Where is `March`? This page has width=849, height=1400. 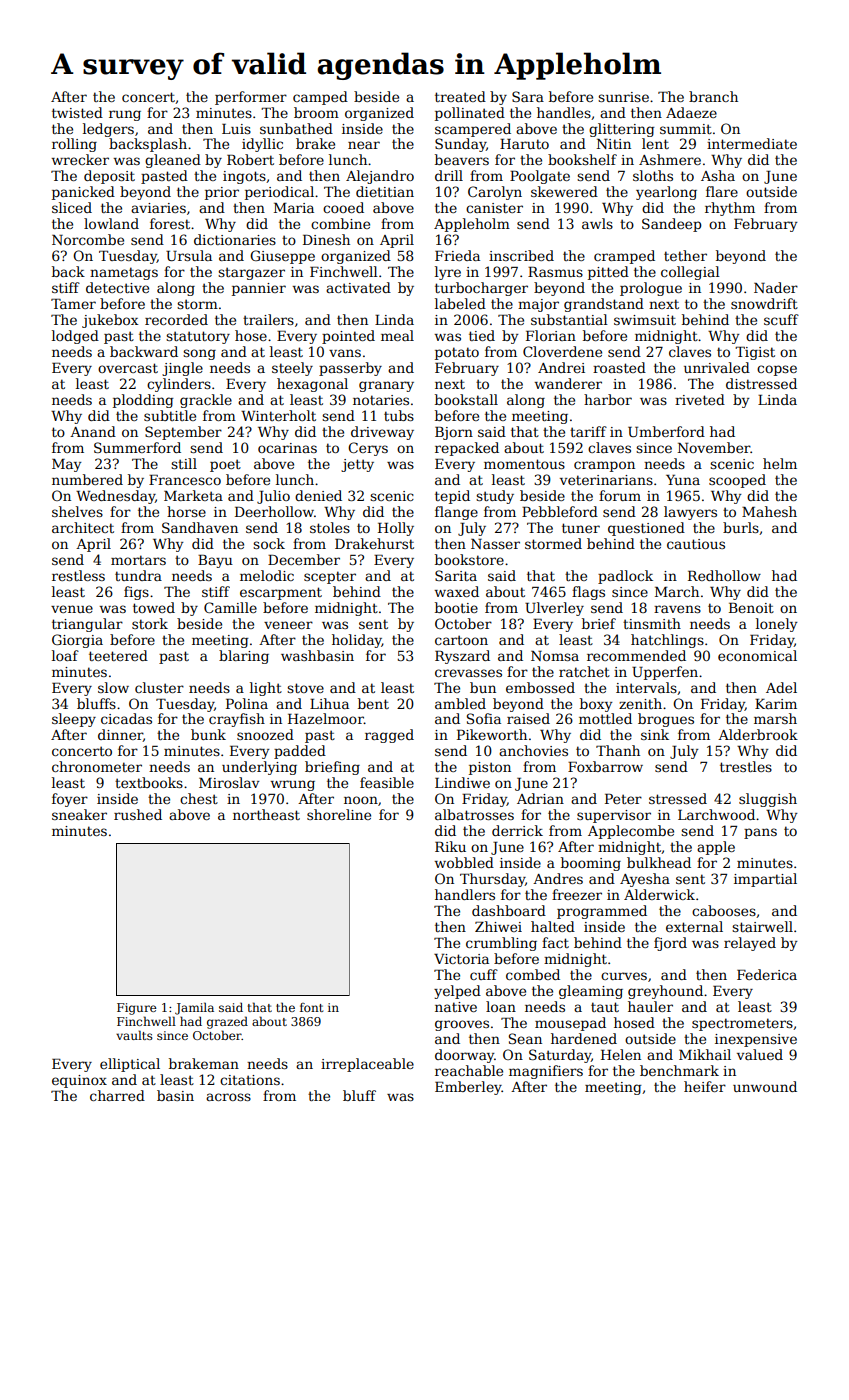 March is located at coordinates (677, 591).
